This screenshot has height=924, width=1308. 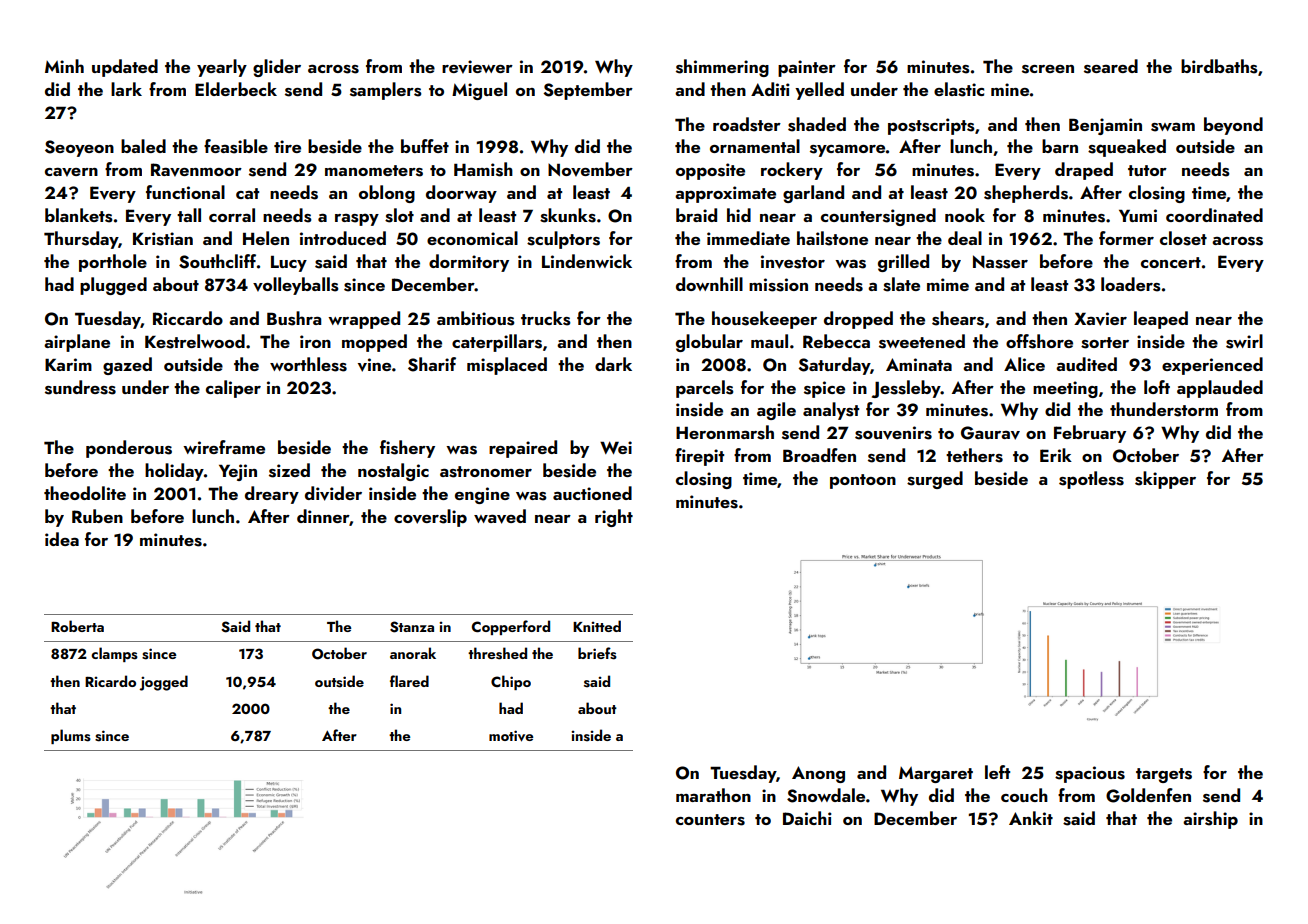 What do you see at coordinates (71, 736) in the screenshot?
I see `plums` at bounding box center [71, 736].
